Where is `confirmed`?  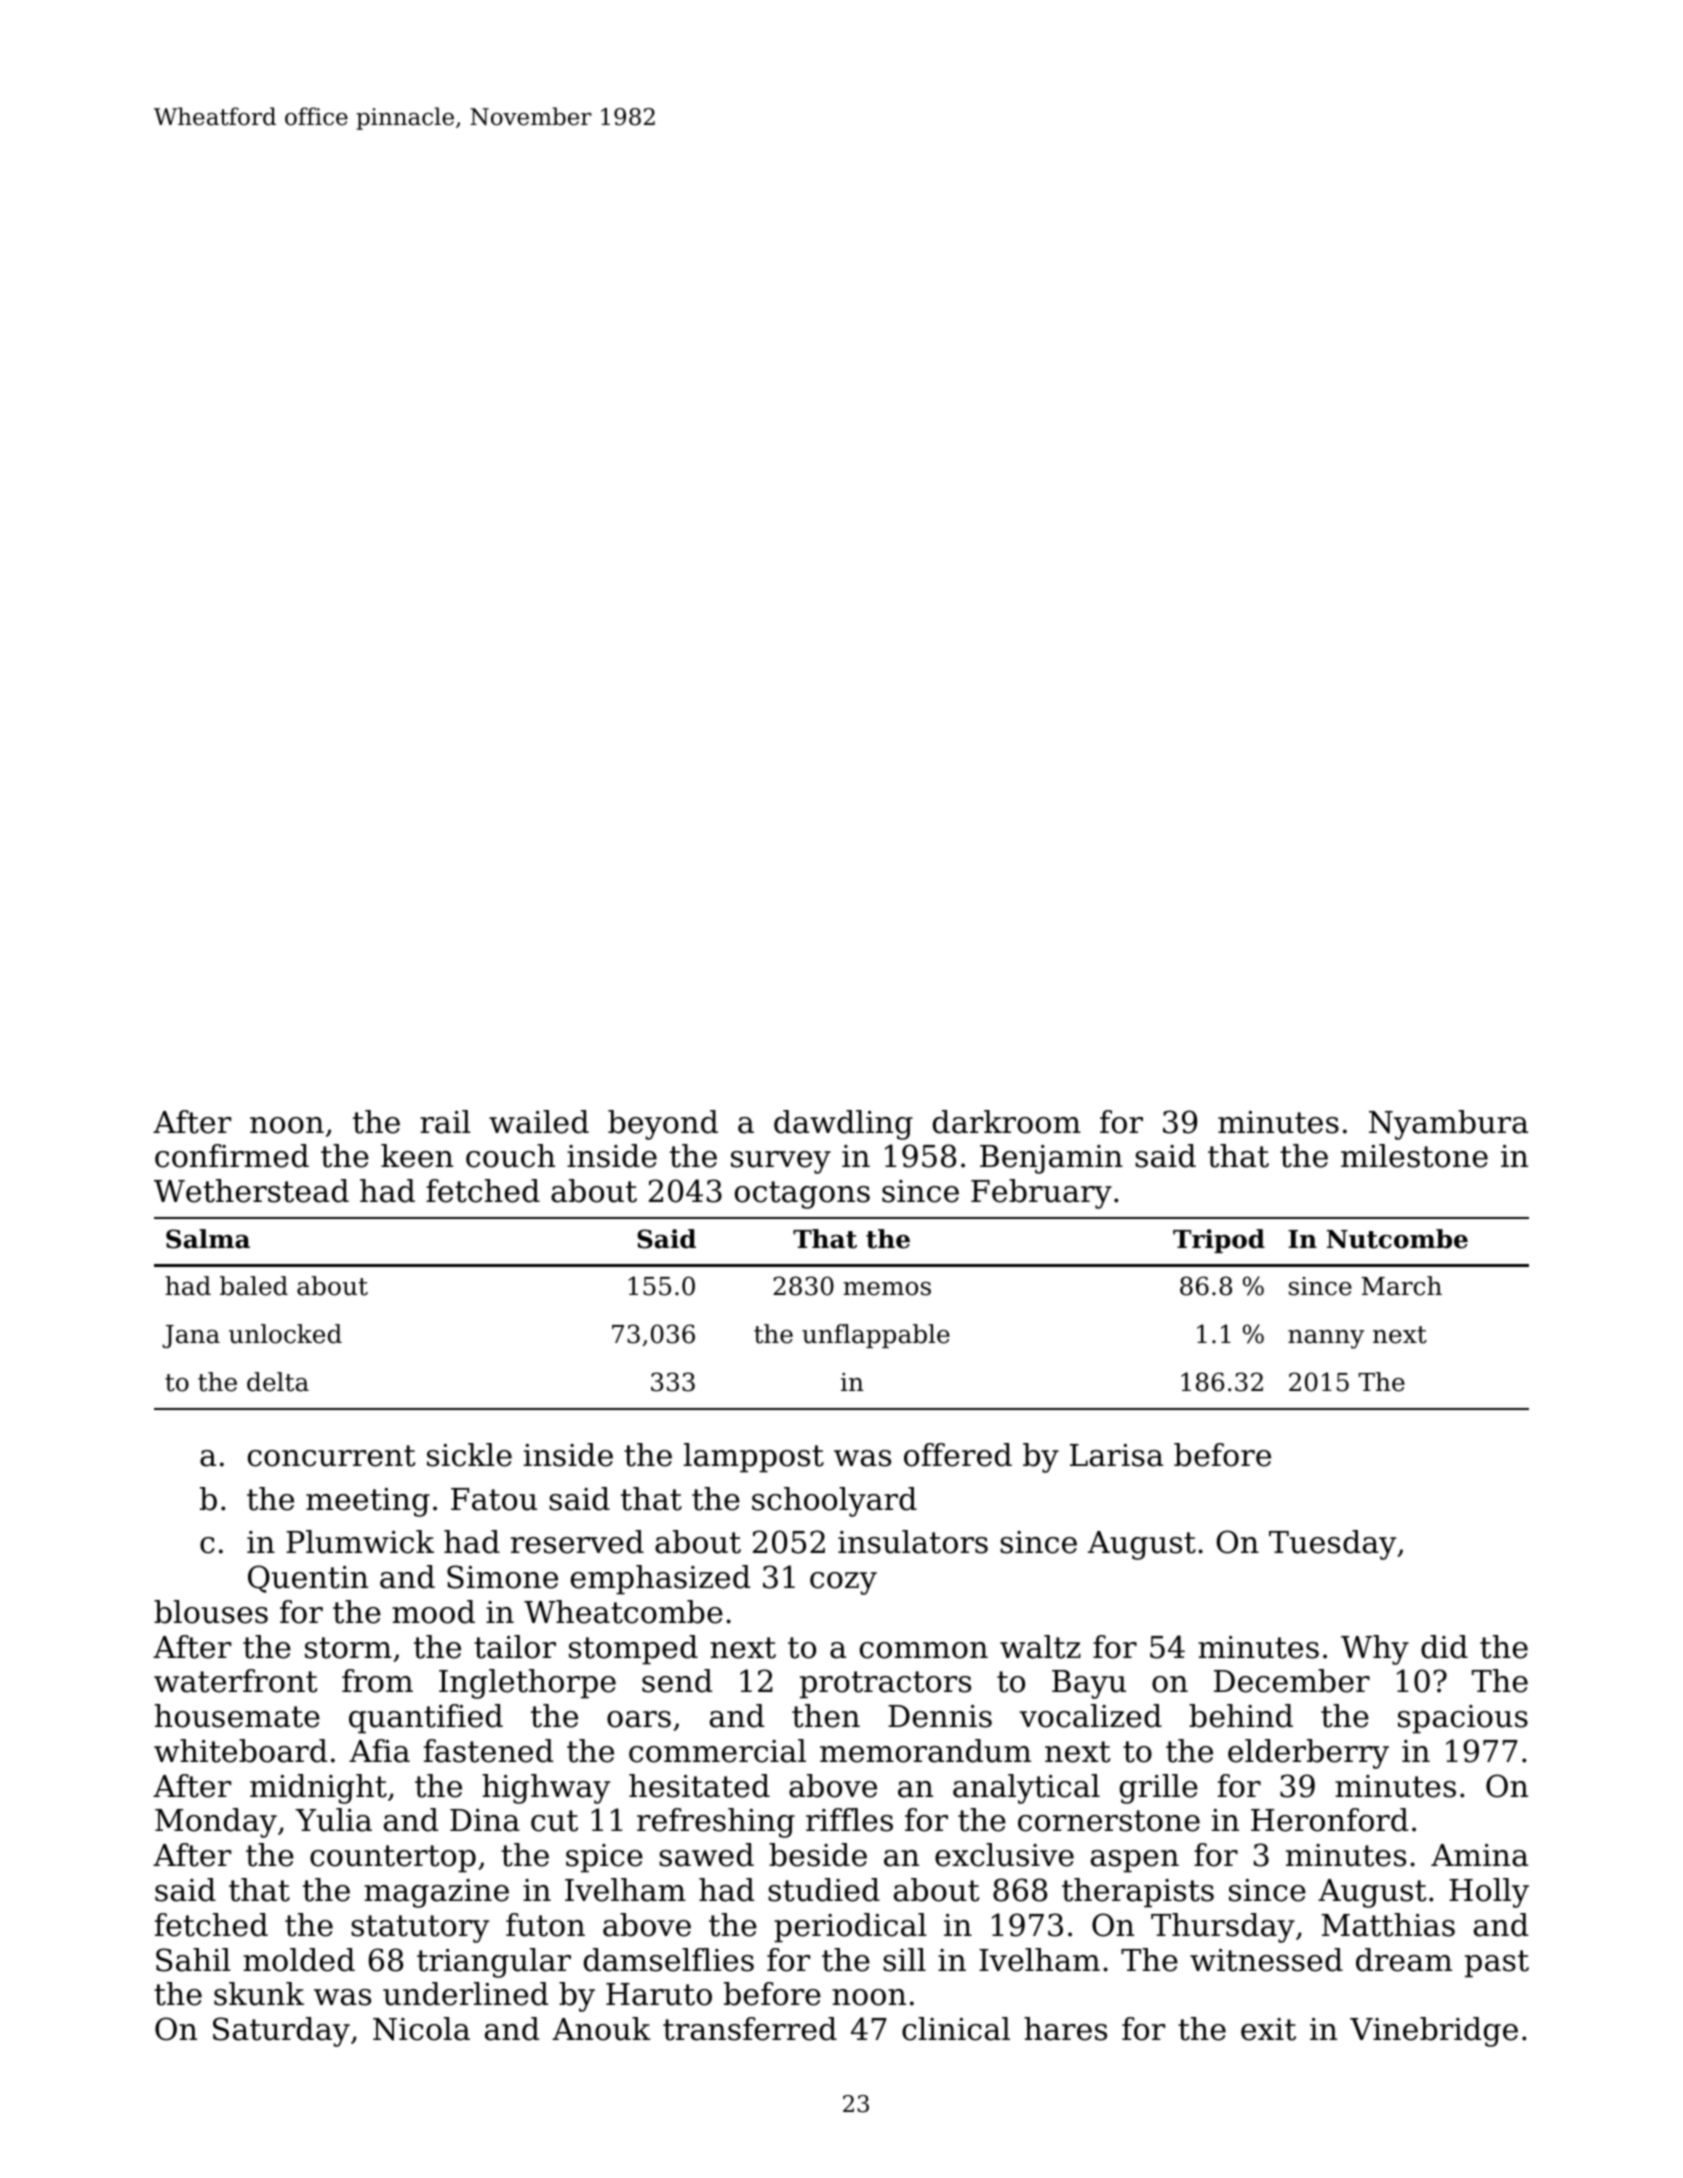
confirmed is located at coordinates (232, 1156).
